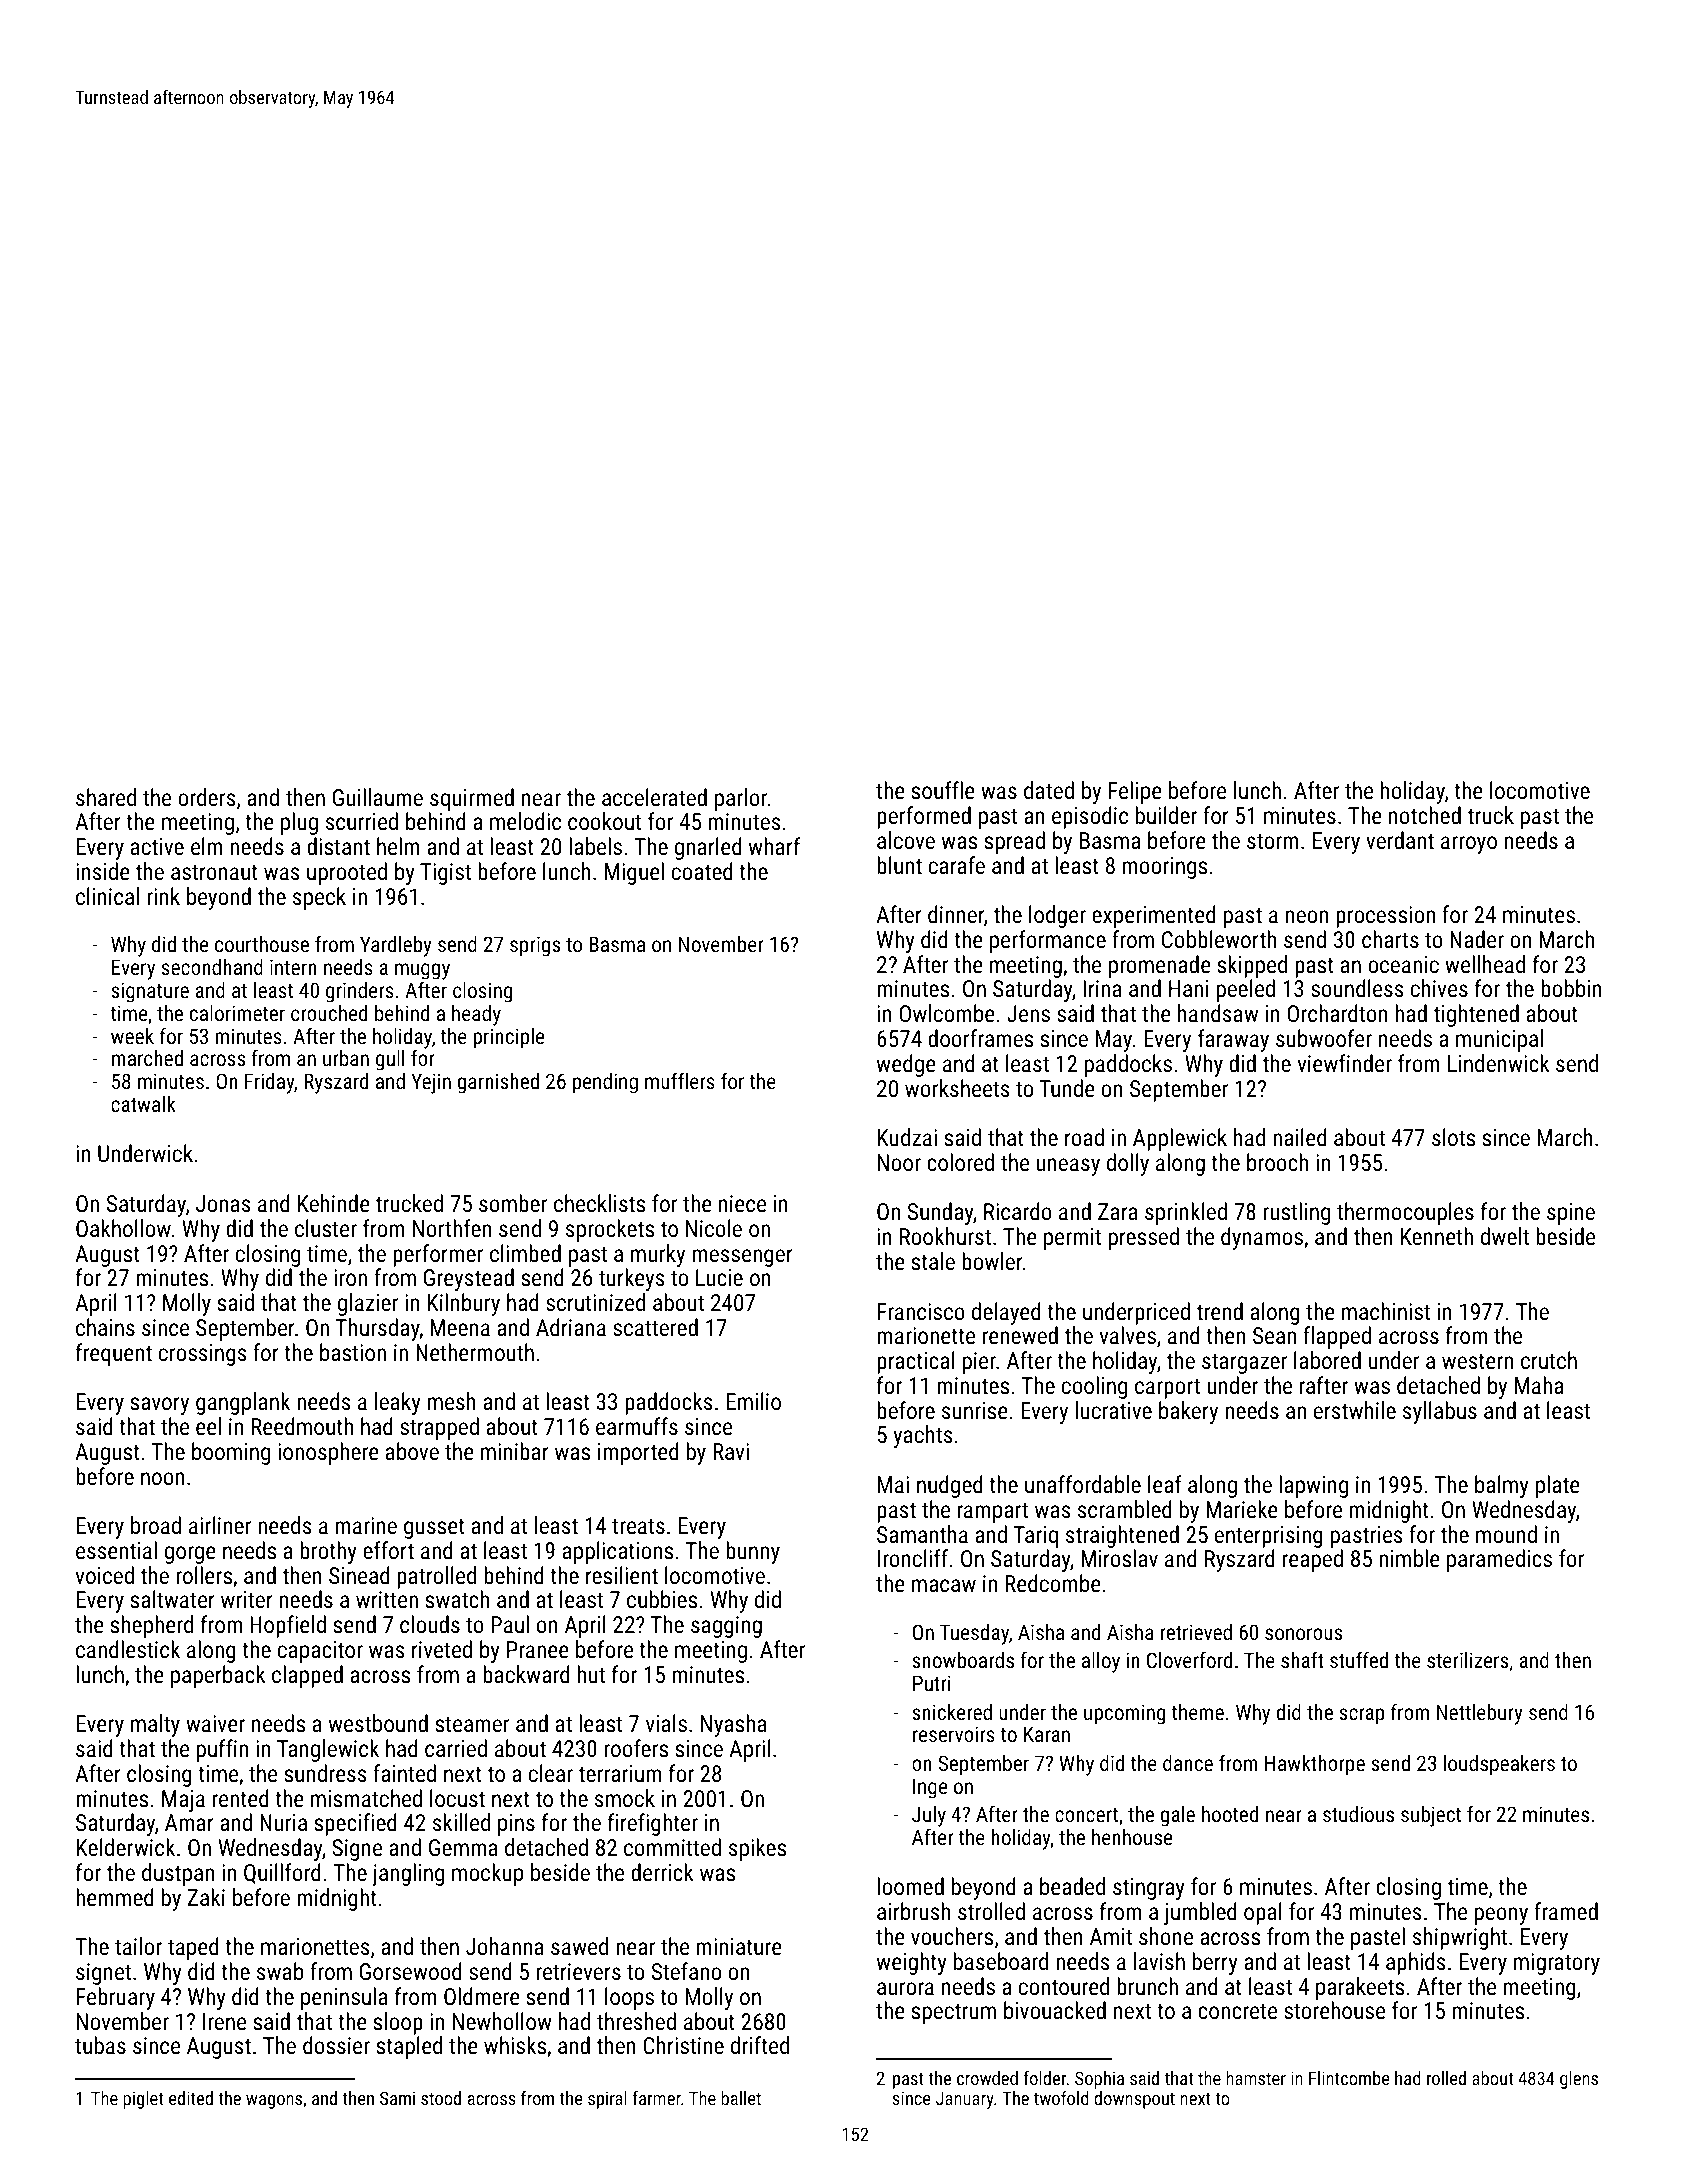 This screenshot has height=2178, width=1683. What do you see at coordinates (224, 2021) in the screenshot?
I see `Irene` at bounding box center [224, 2021].
